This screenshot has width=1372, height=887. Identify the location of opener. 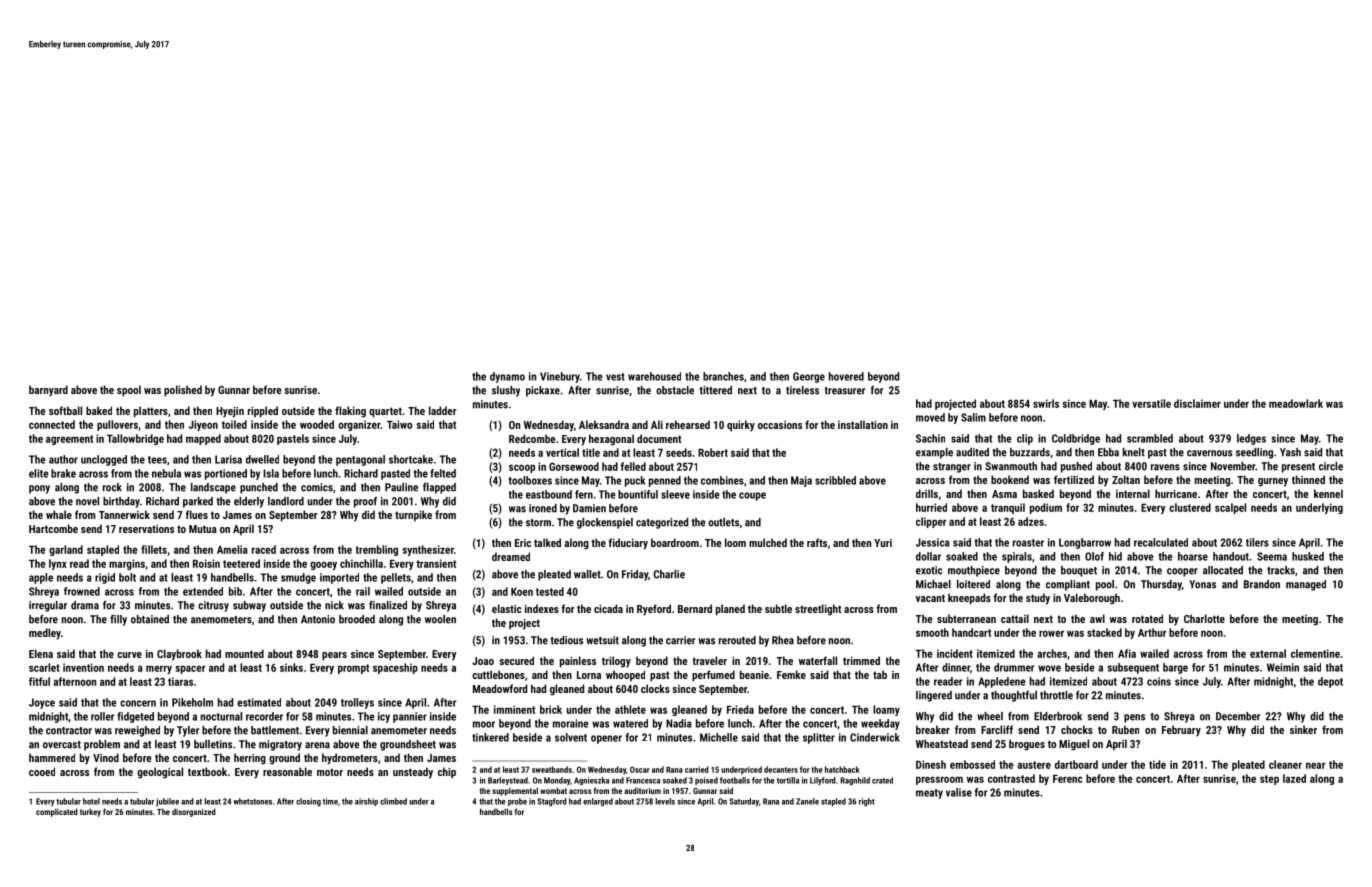
(606, 739).
